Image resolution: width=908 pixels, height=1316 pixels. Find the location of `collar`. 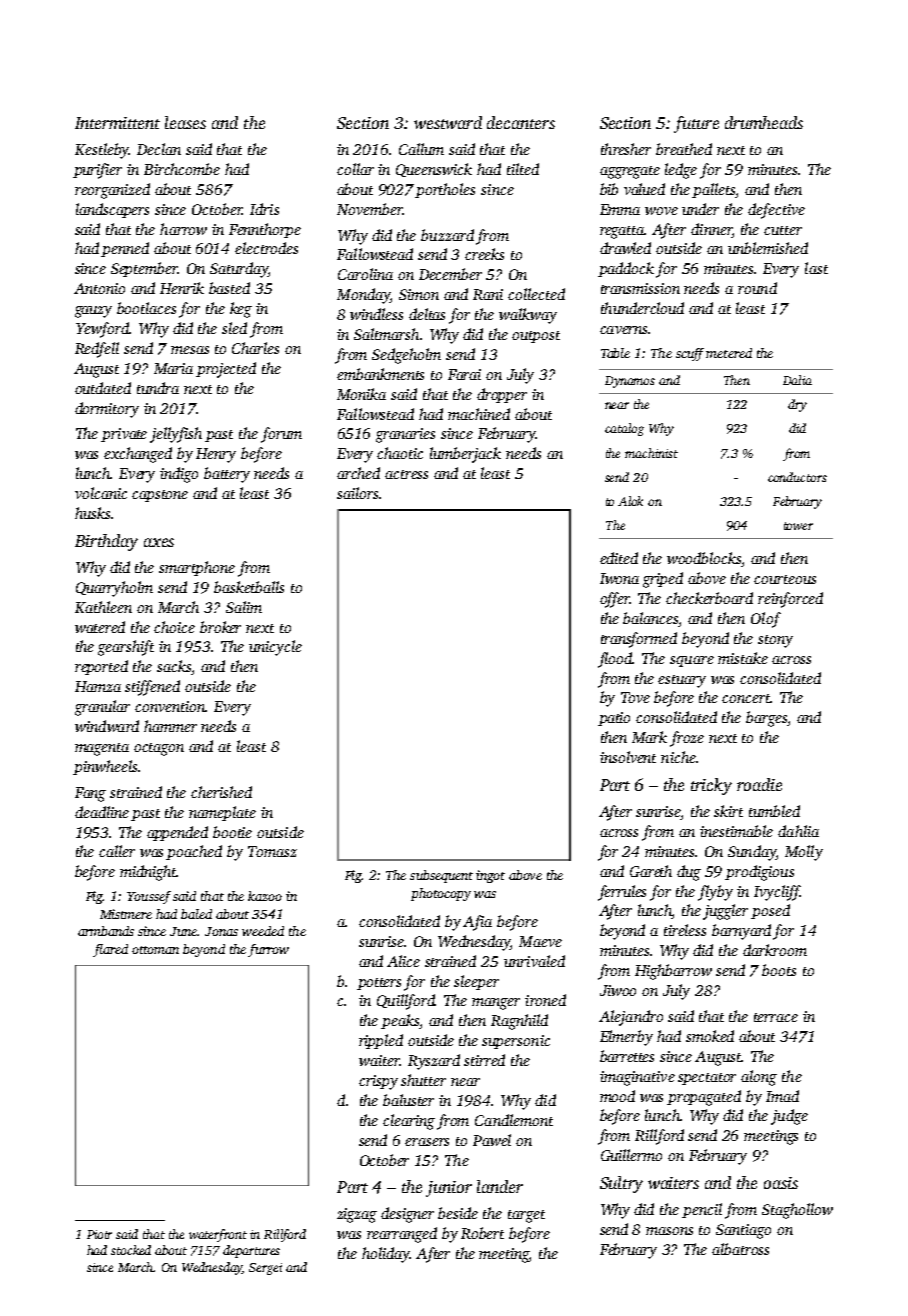

collar is located at coordinates (355, 169).
